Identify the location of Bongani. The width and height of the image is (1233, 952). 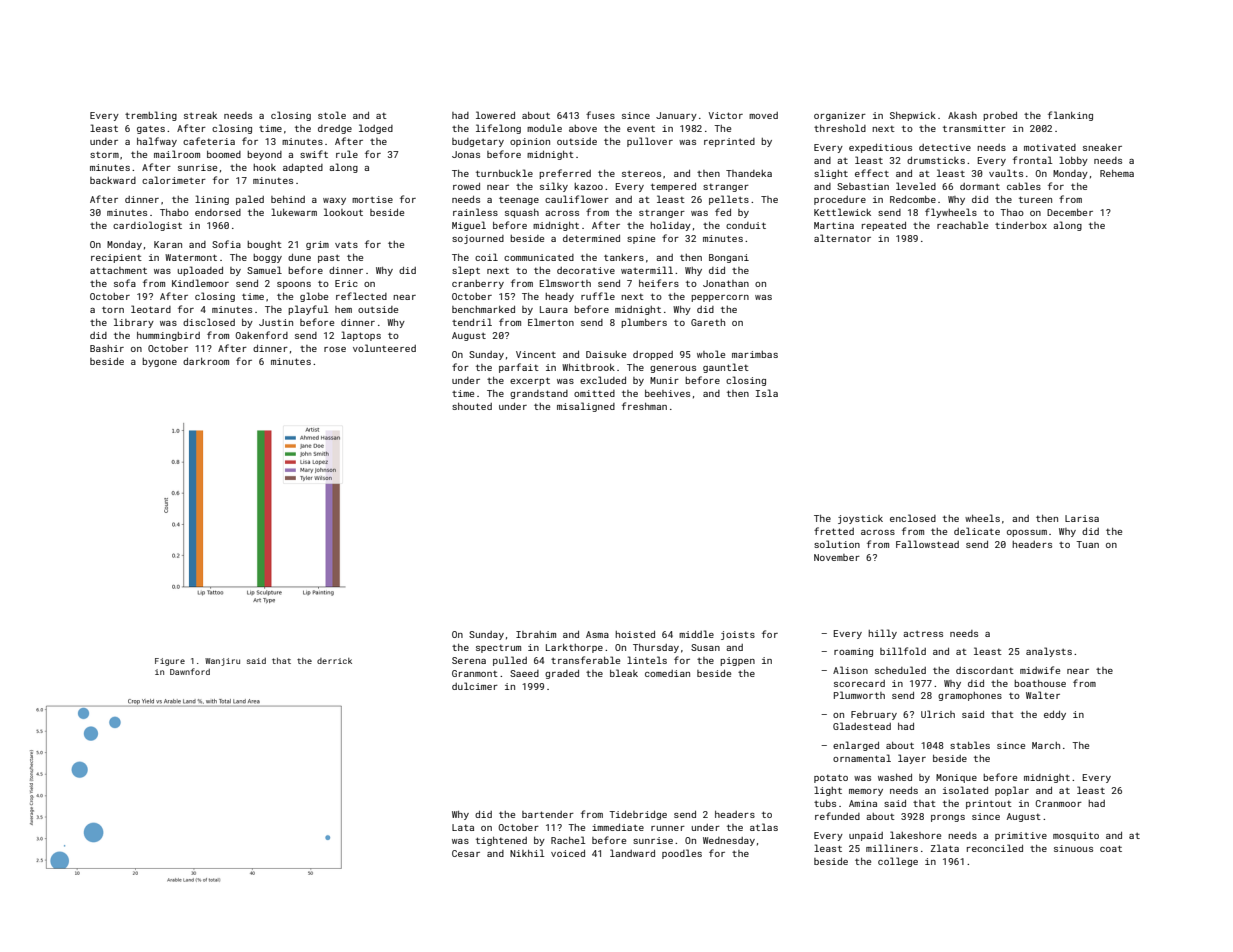
(729, 258).
